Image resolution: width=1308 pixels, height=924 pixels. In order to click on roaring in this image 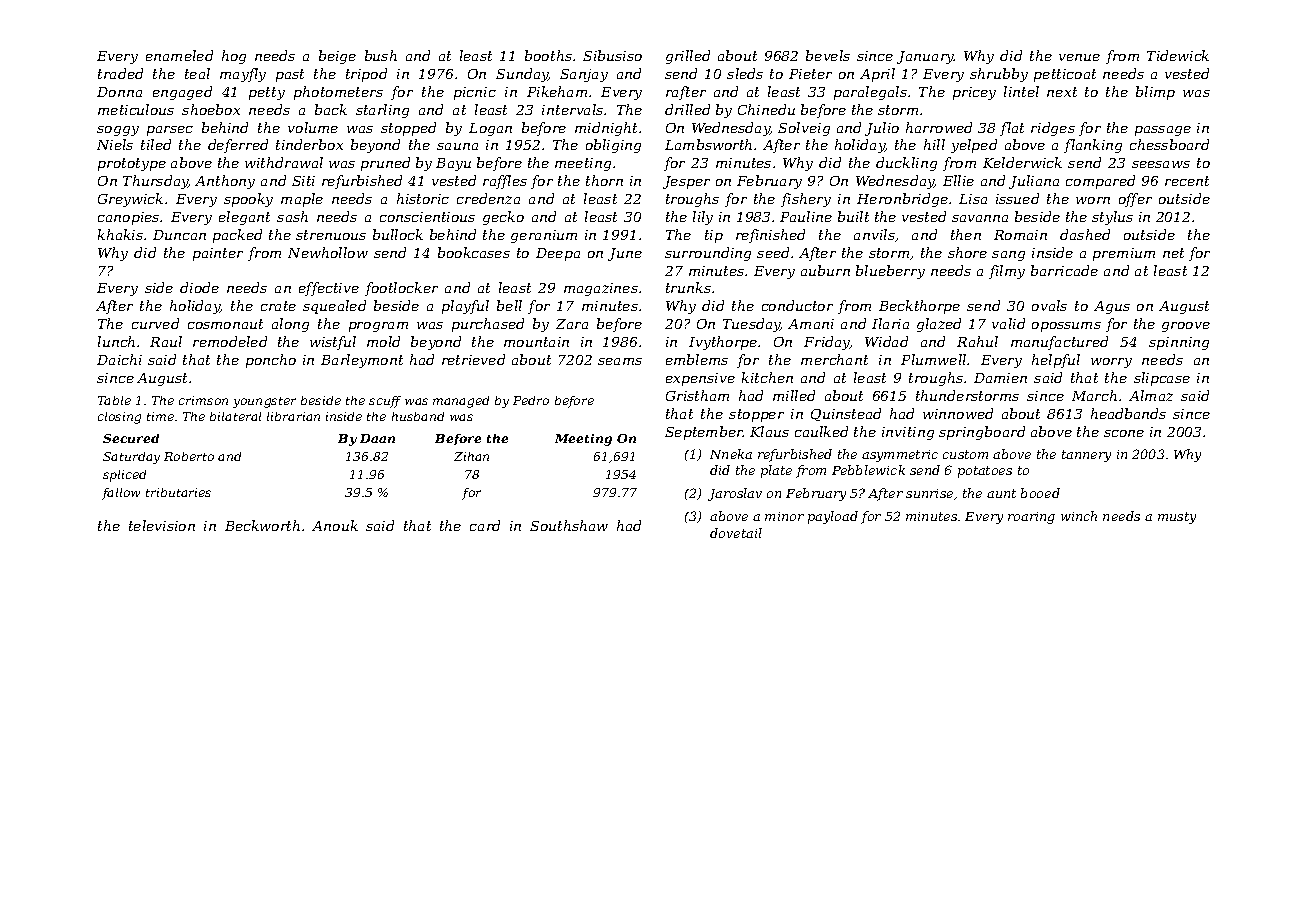, I will do `click(1031, 518)`.
